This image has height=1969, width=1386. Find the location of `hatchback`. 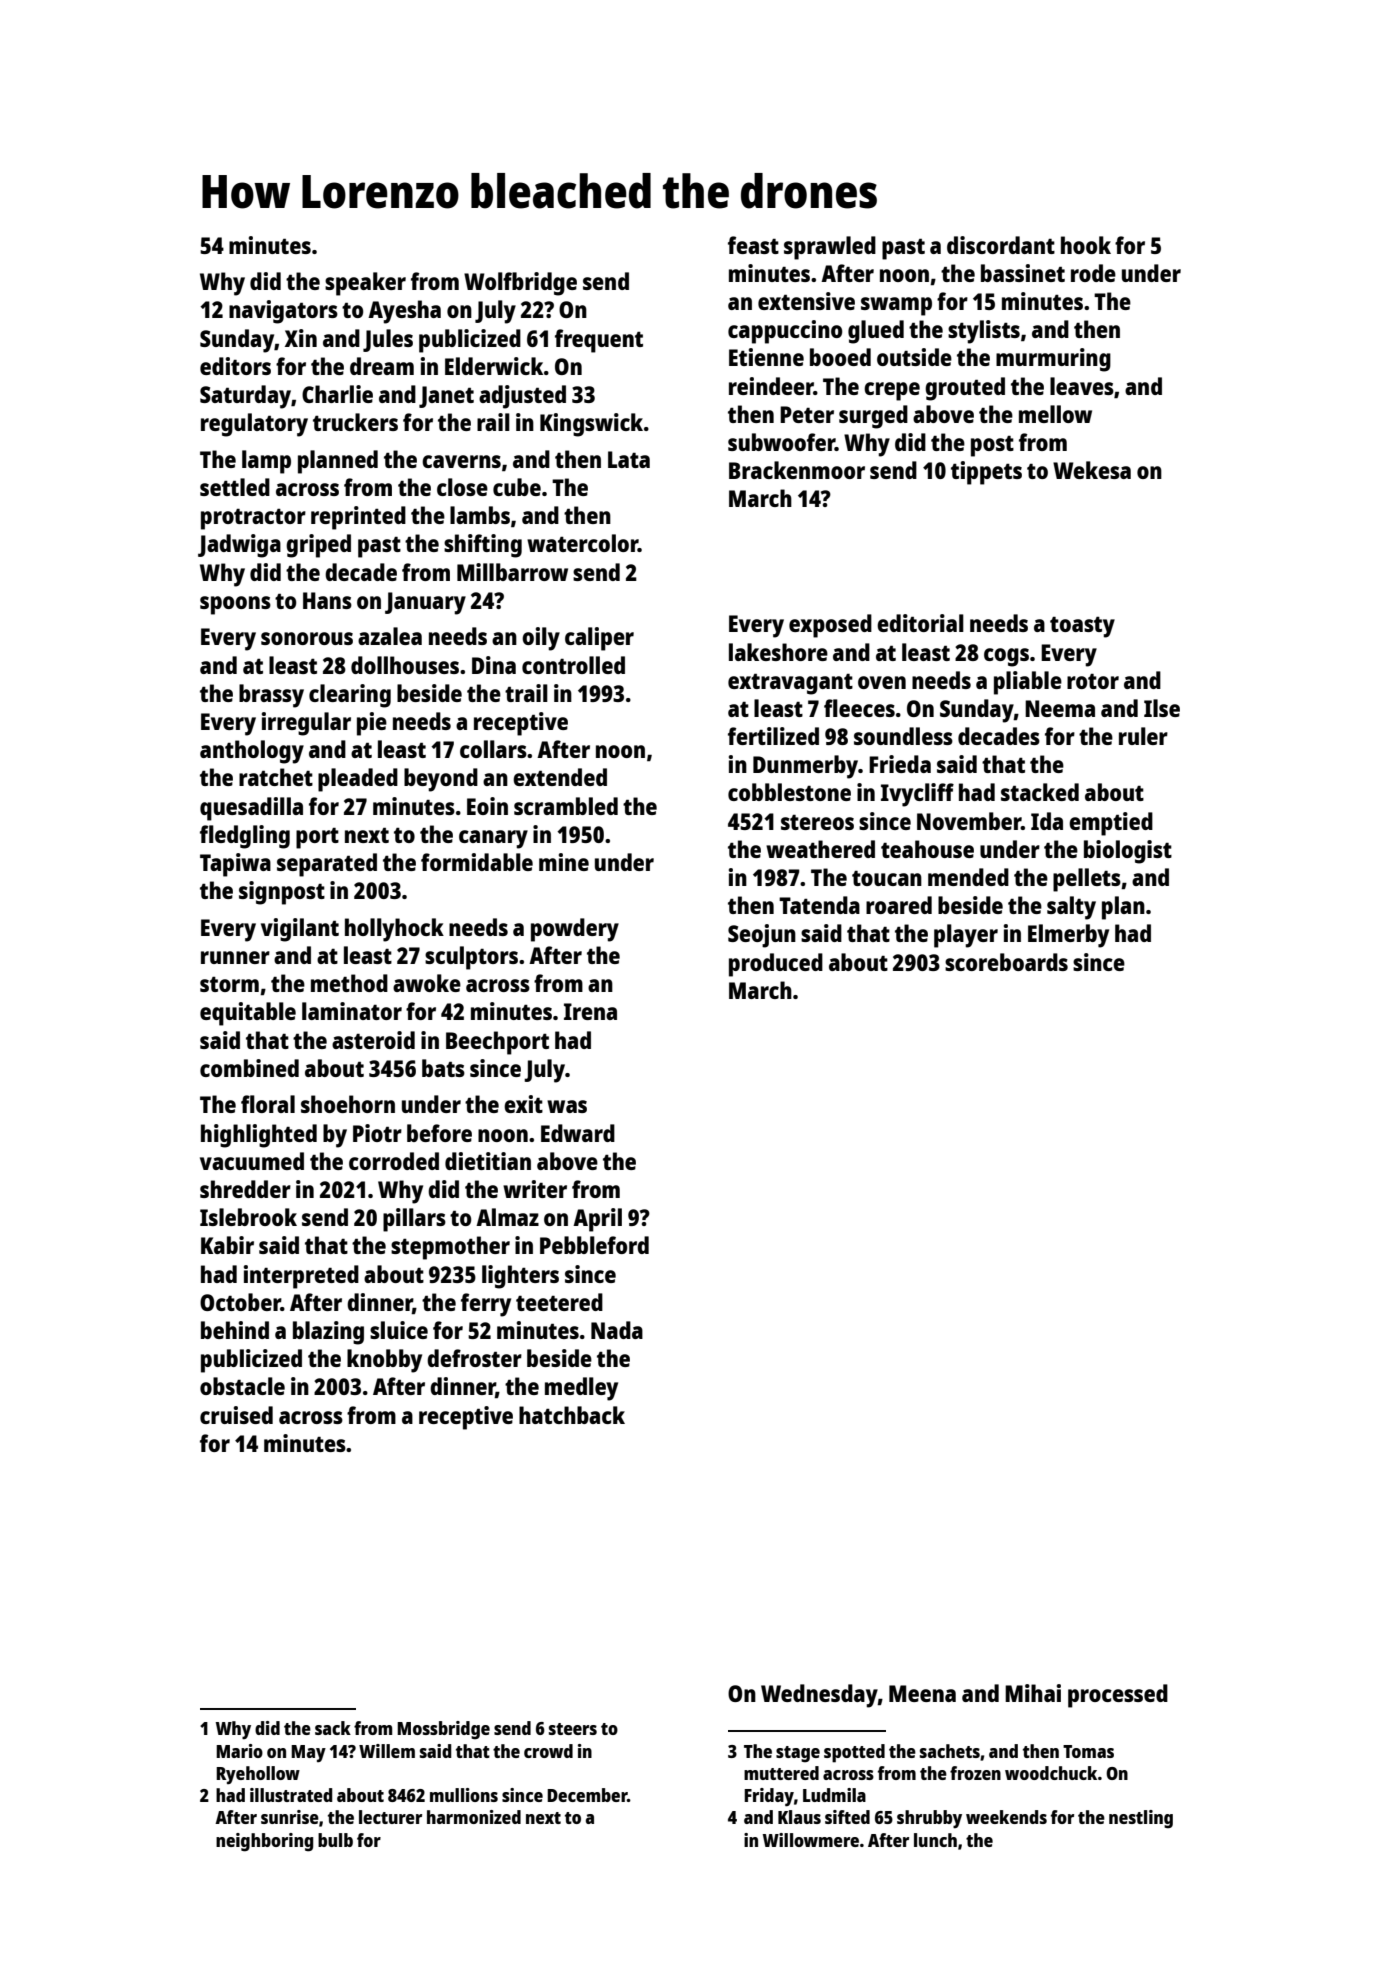

hatchback is located at coordinates (572, 1415).
